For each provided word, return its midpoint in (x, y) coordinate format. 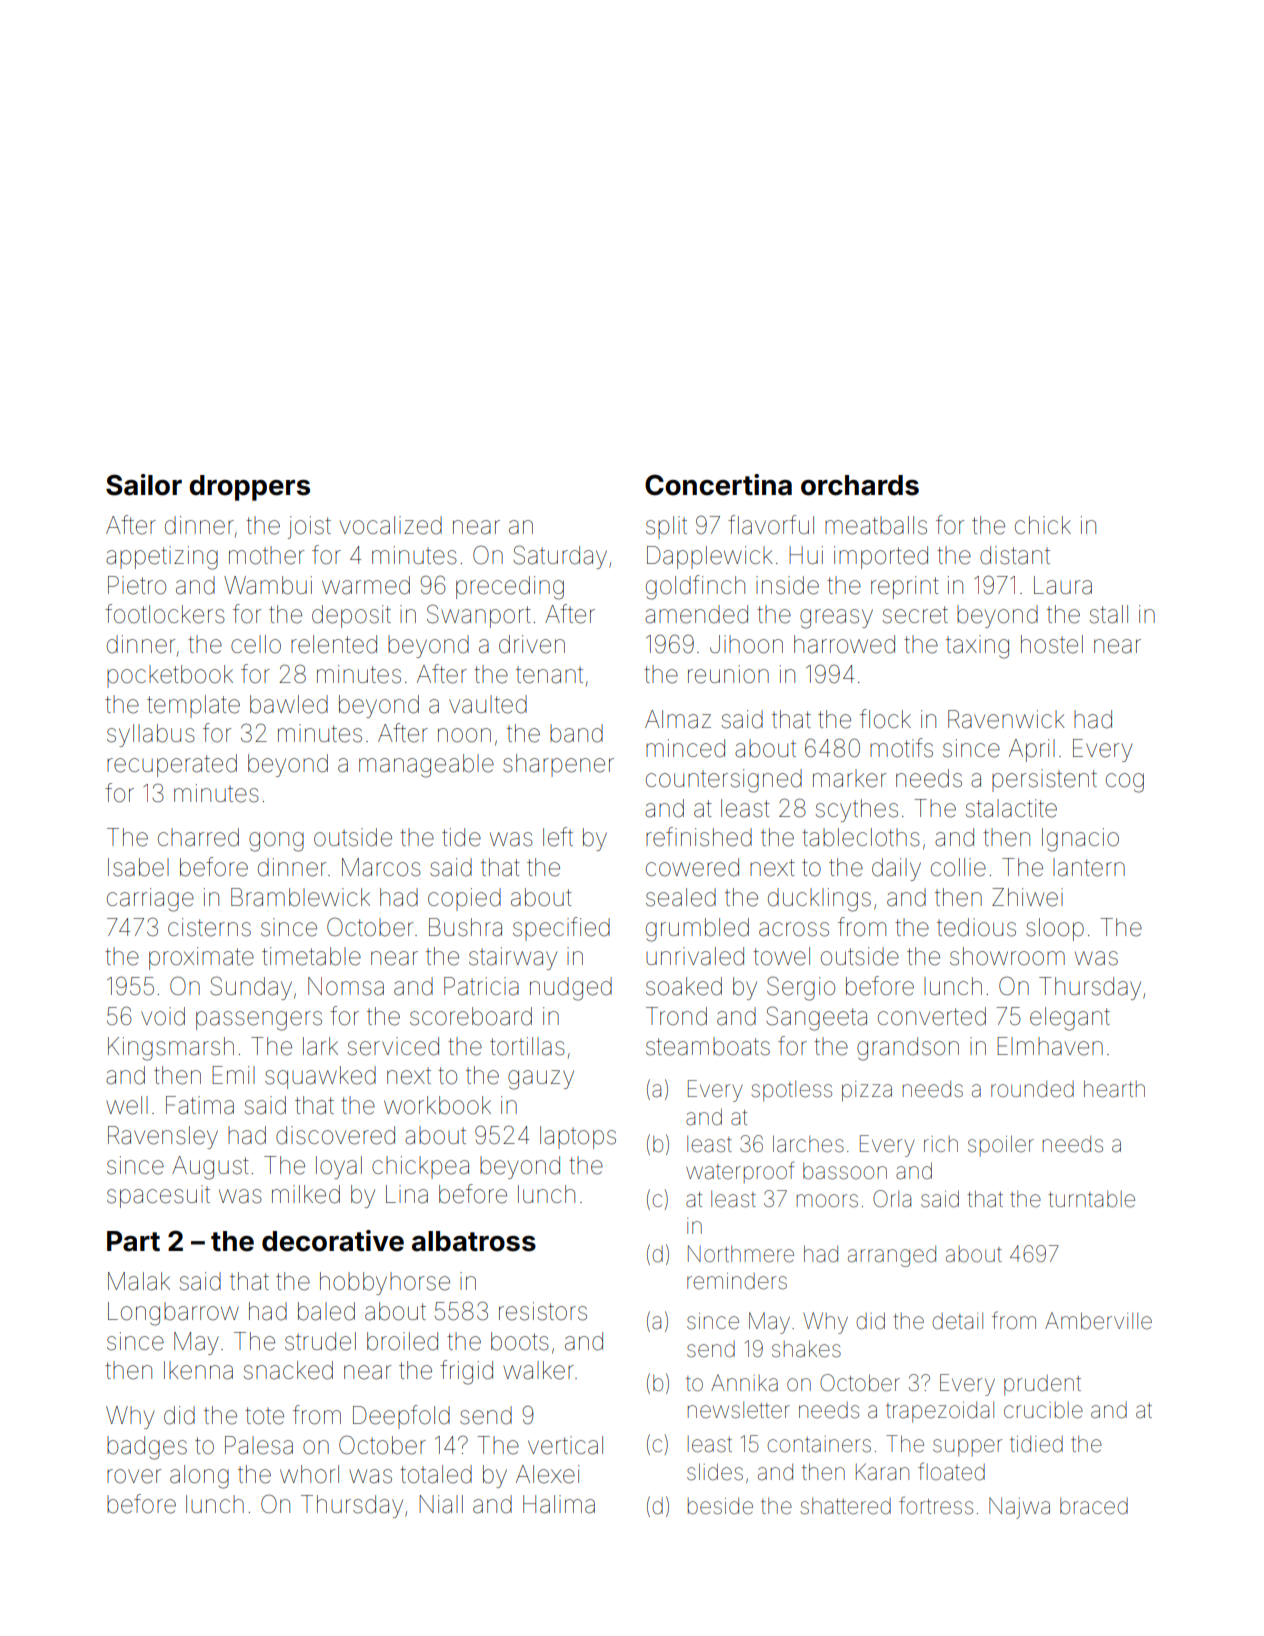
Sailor (144, 485)
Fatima (200, 1105)
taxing (977, 647)
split (666, 527)
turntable (1091, 1199)
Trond (676, 1016)
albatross (474, 1241)
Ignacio (1080, 840)
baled (326, 1311)
